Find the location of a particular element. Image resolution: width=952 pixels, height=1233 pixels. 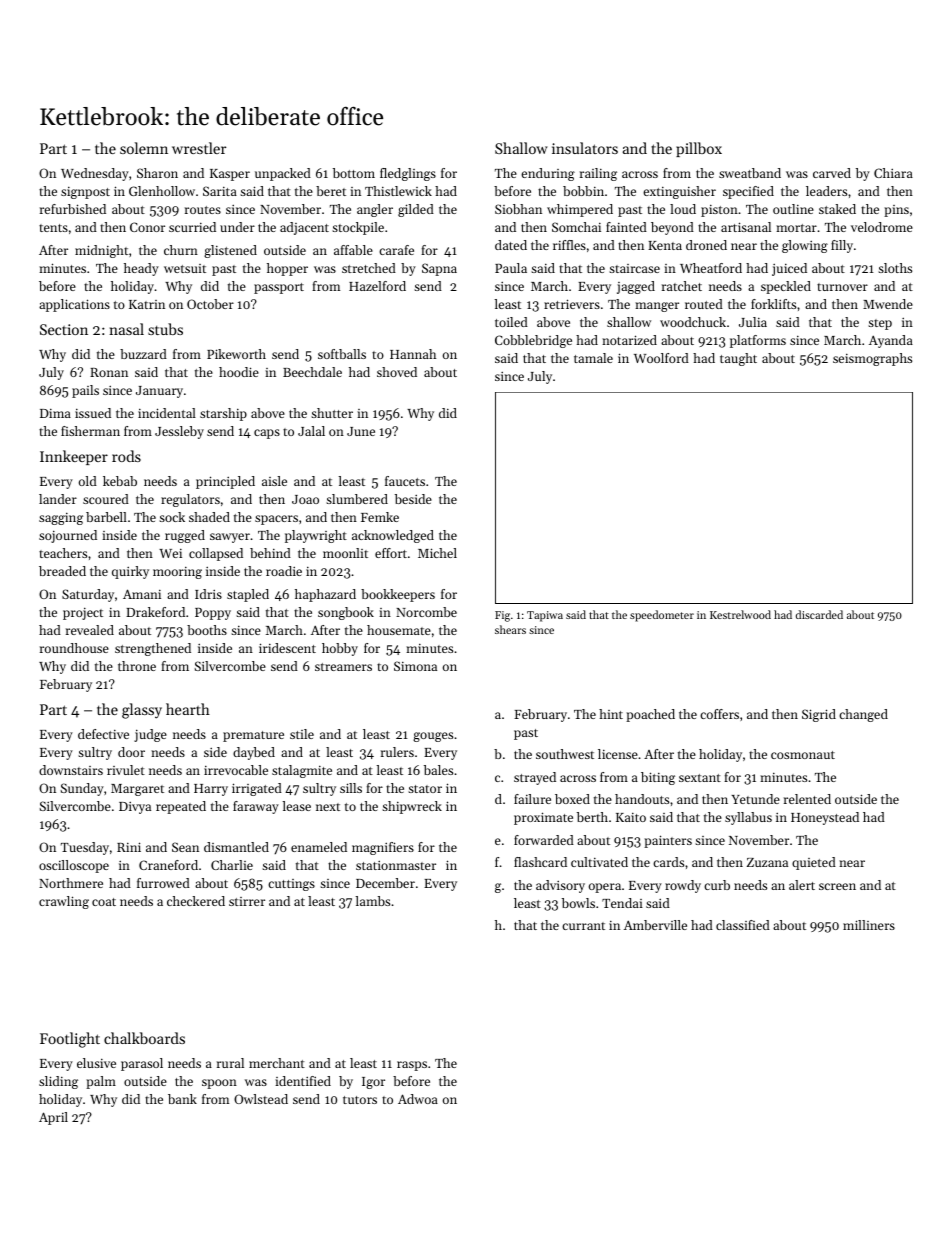

shears is located at coordinates (510, 629).
